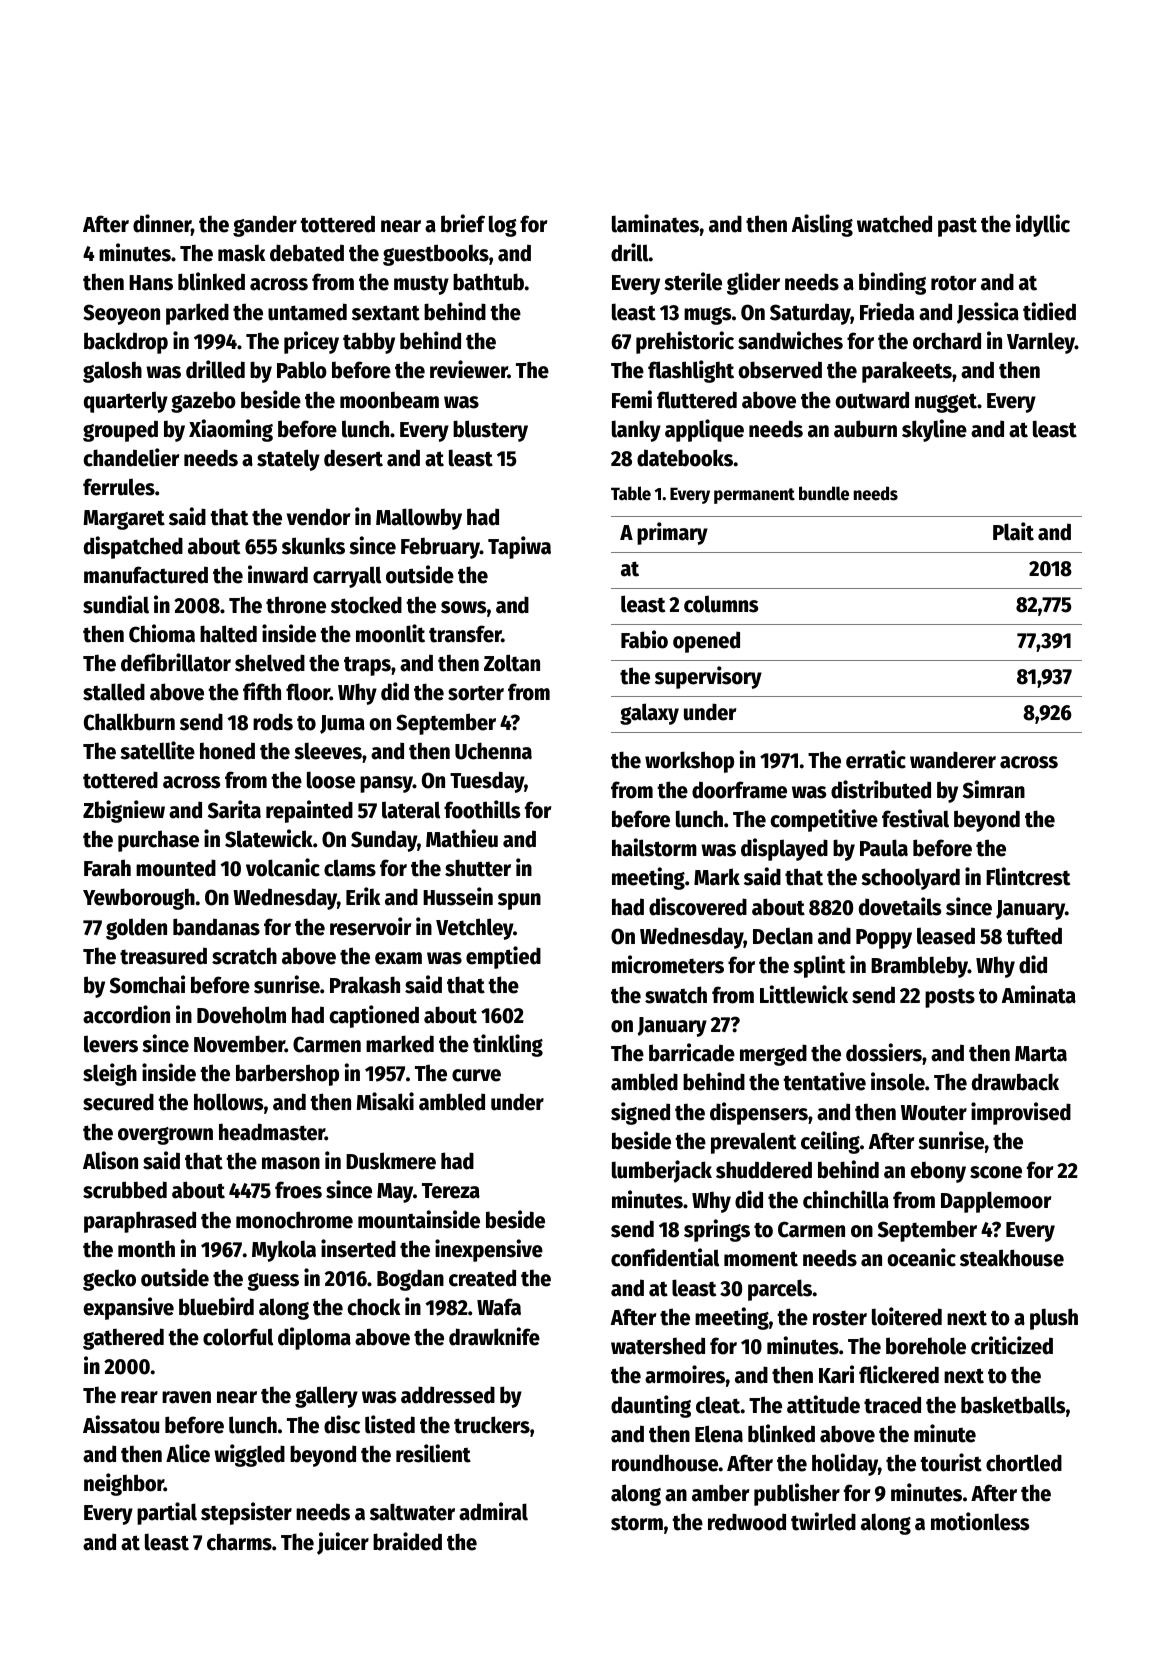  I want to click on galosh, so click(112, 372).
